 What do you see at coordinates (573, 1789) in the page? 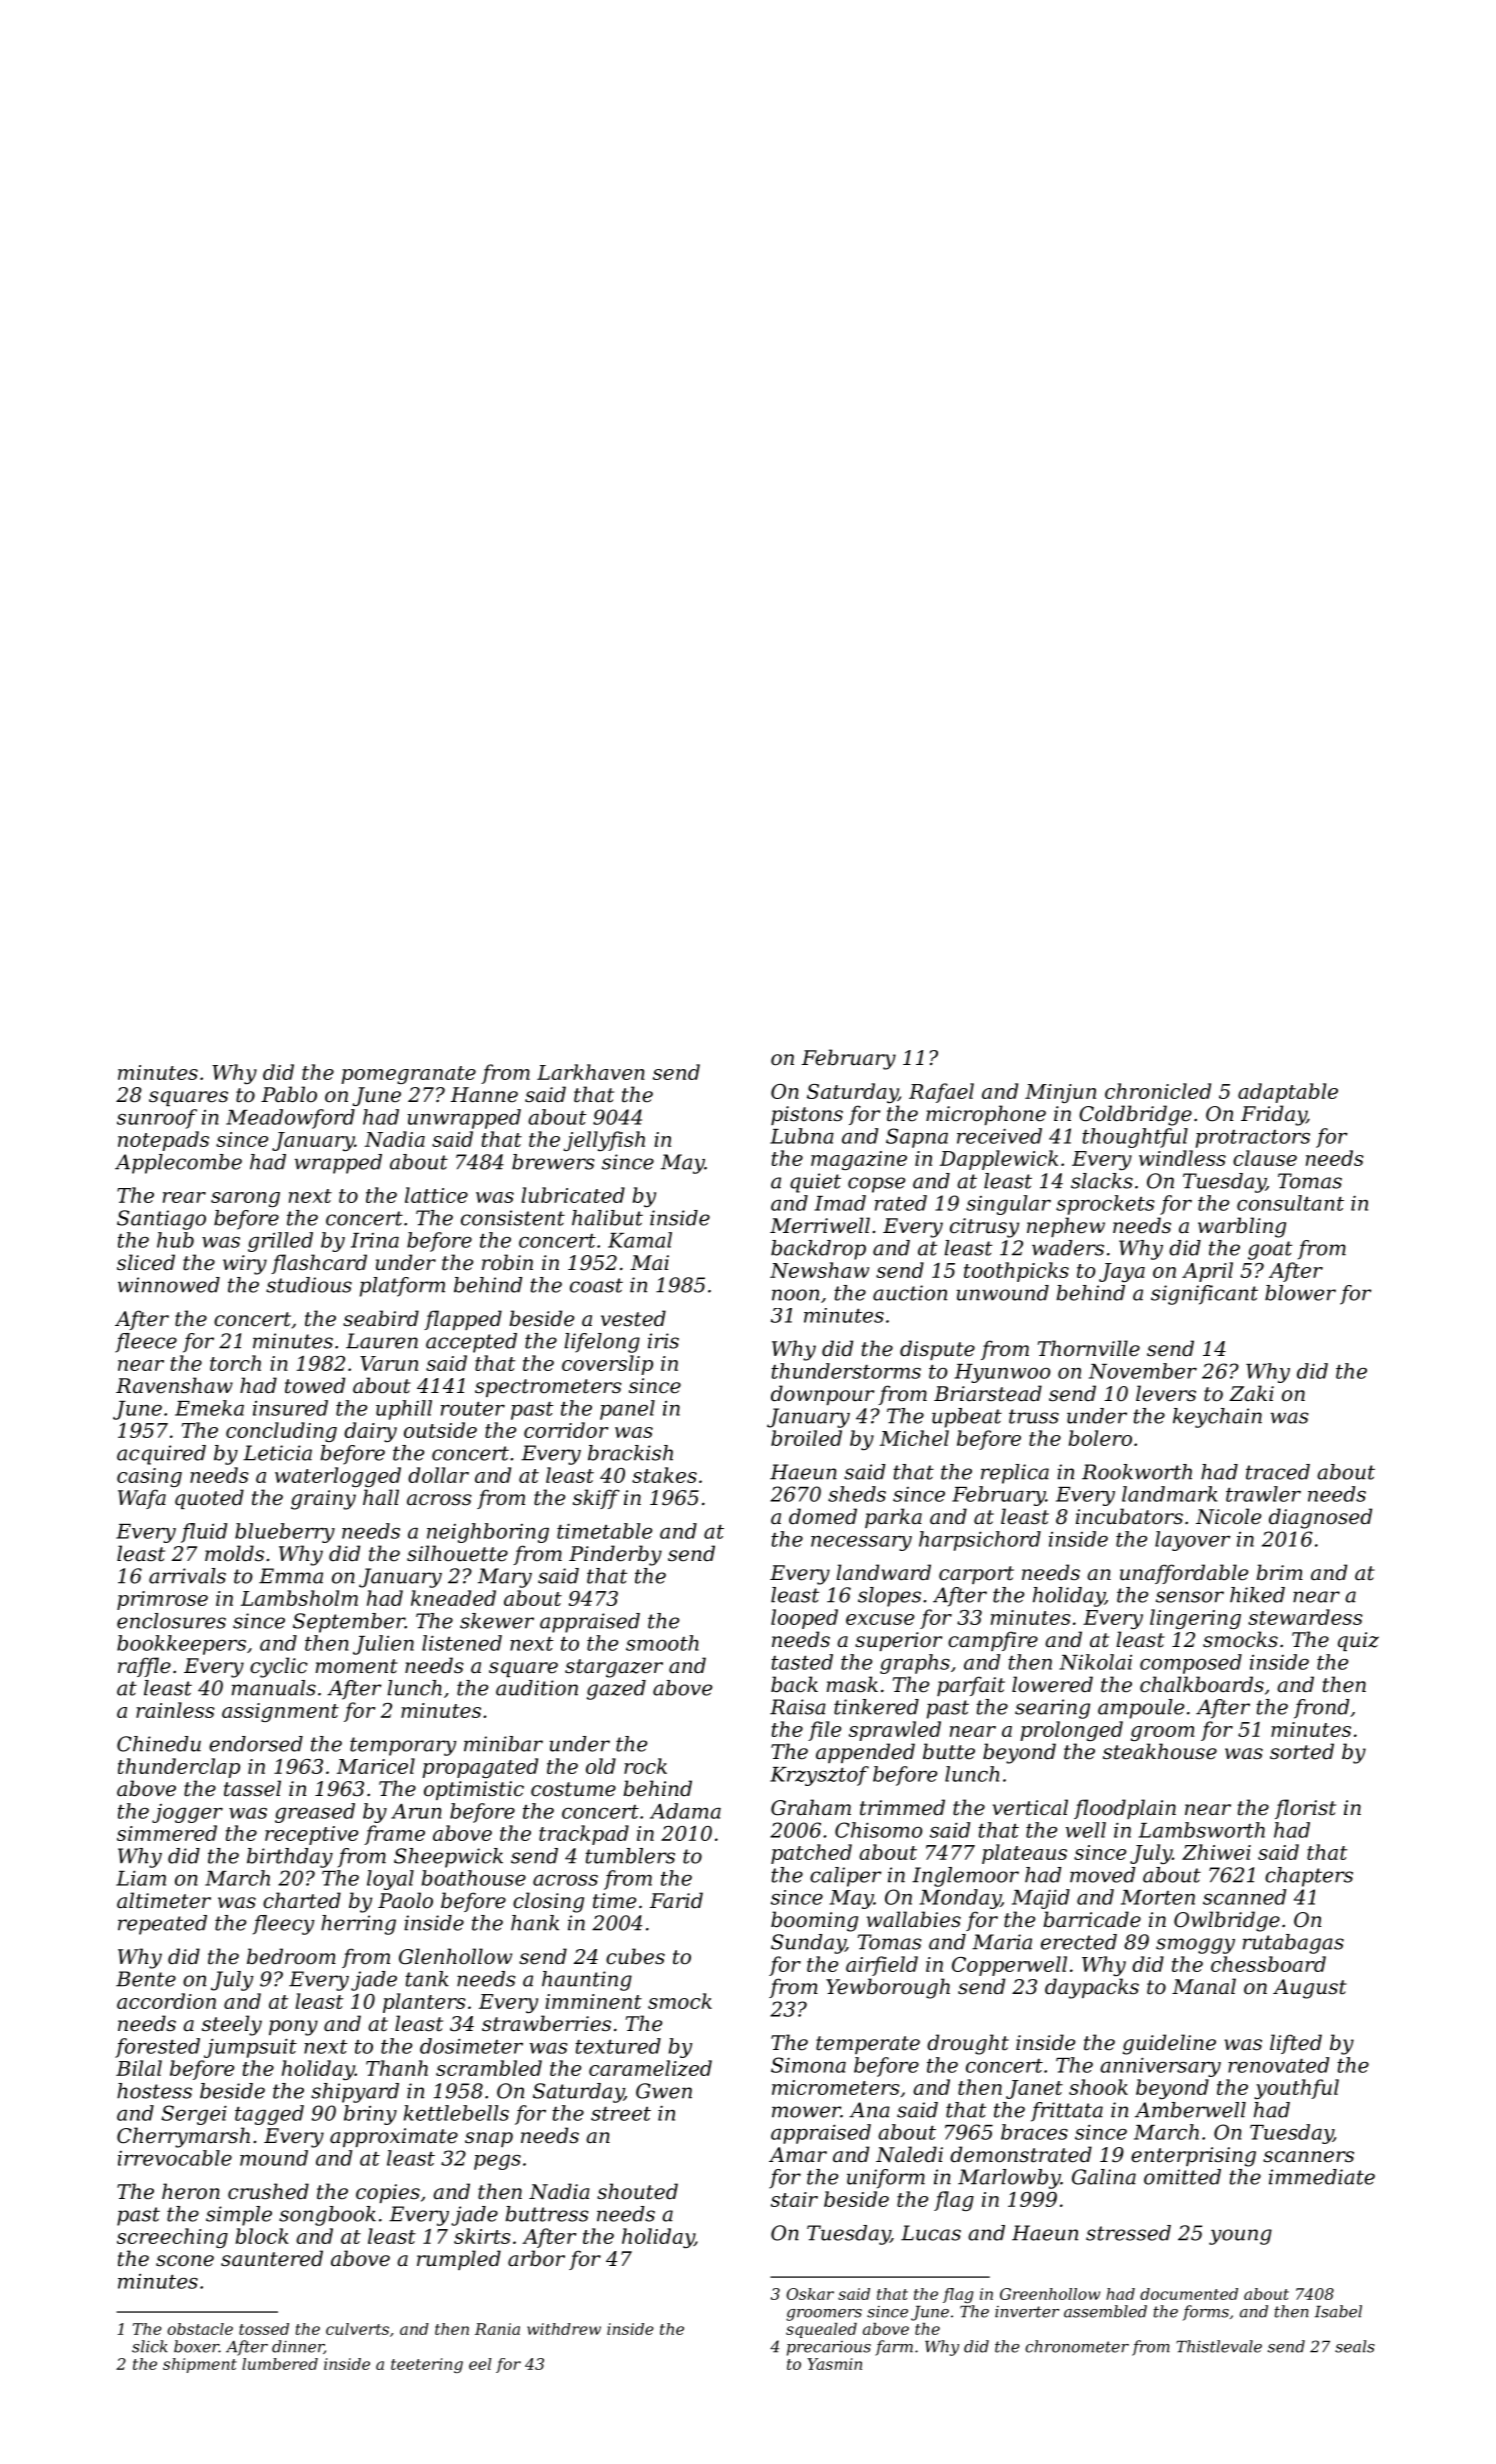
I see `costume` at bounding box center [573, 1789].
